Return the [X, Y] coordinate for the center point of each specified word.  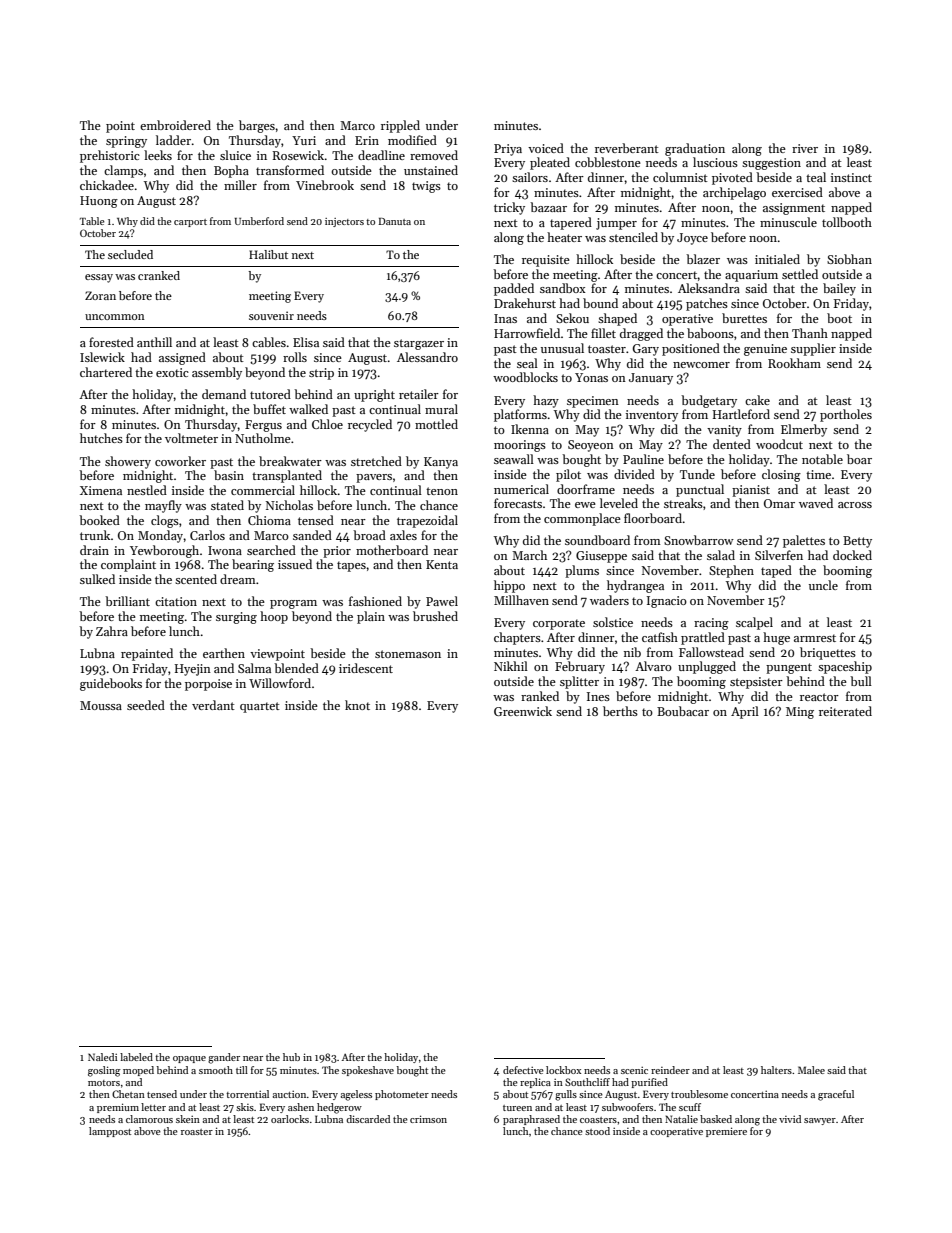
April [745, 712]
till [242, 1070]
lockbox [563, 1070]
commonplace [582, 519]
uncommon [115, 317]
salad [721, 555]
